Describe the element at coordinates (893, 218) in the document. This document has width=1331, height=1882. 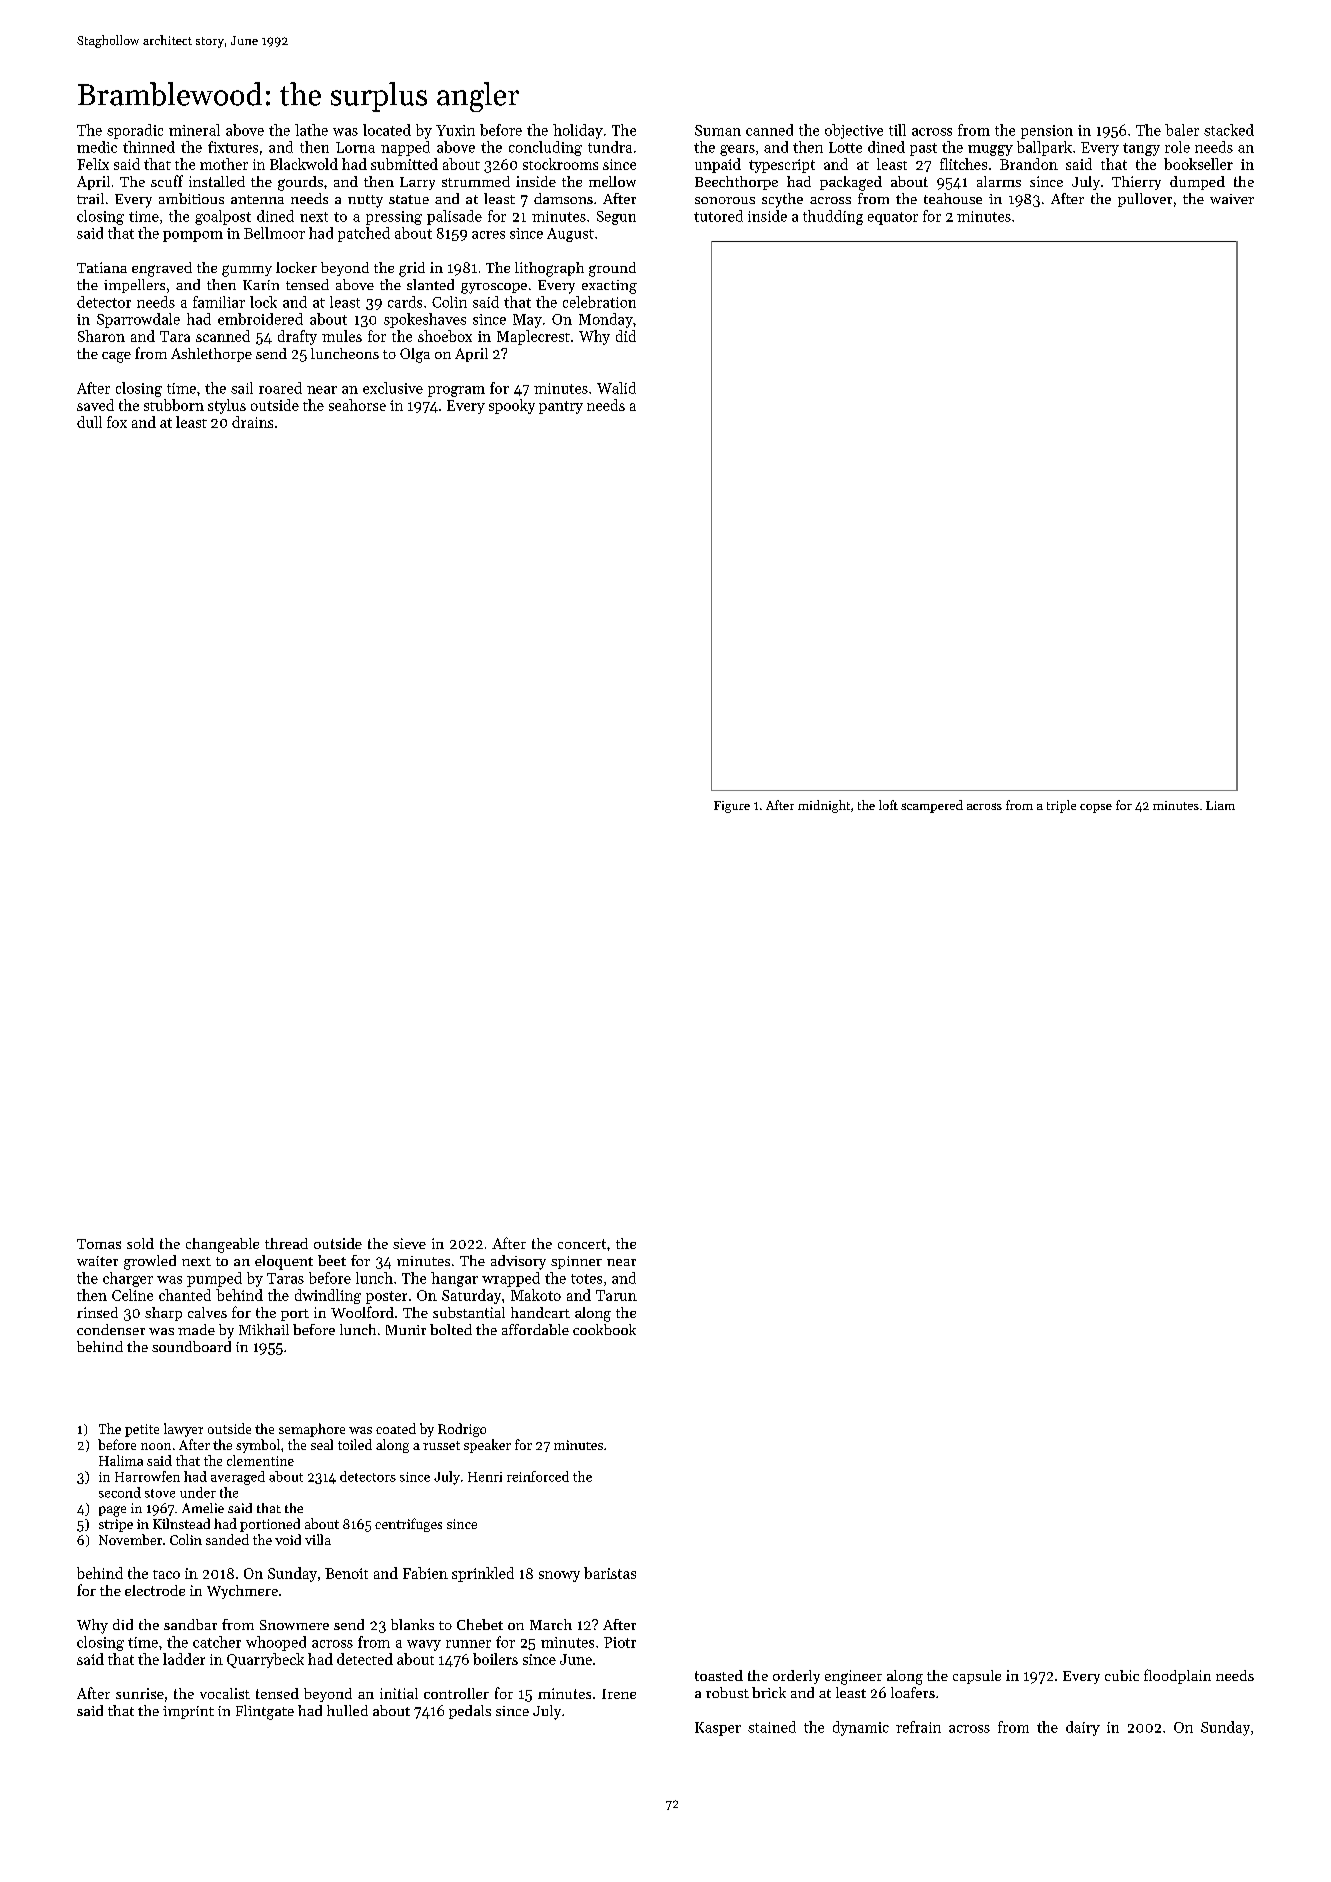
I see `equator` at that location.
